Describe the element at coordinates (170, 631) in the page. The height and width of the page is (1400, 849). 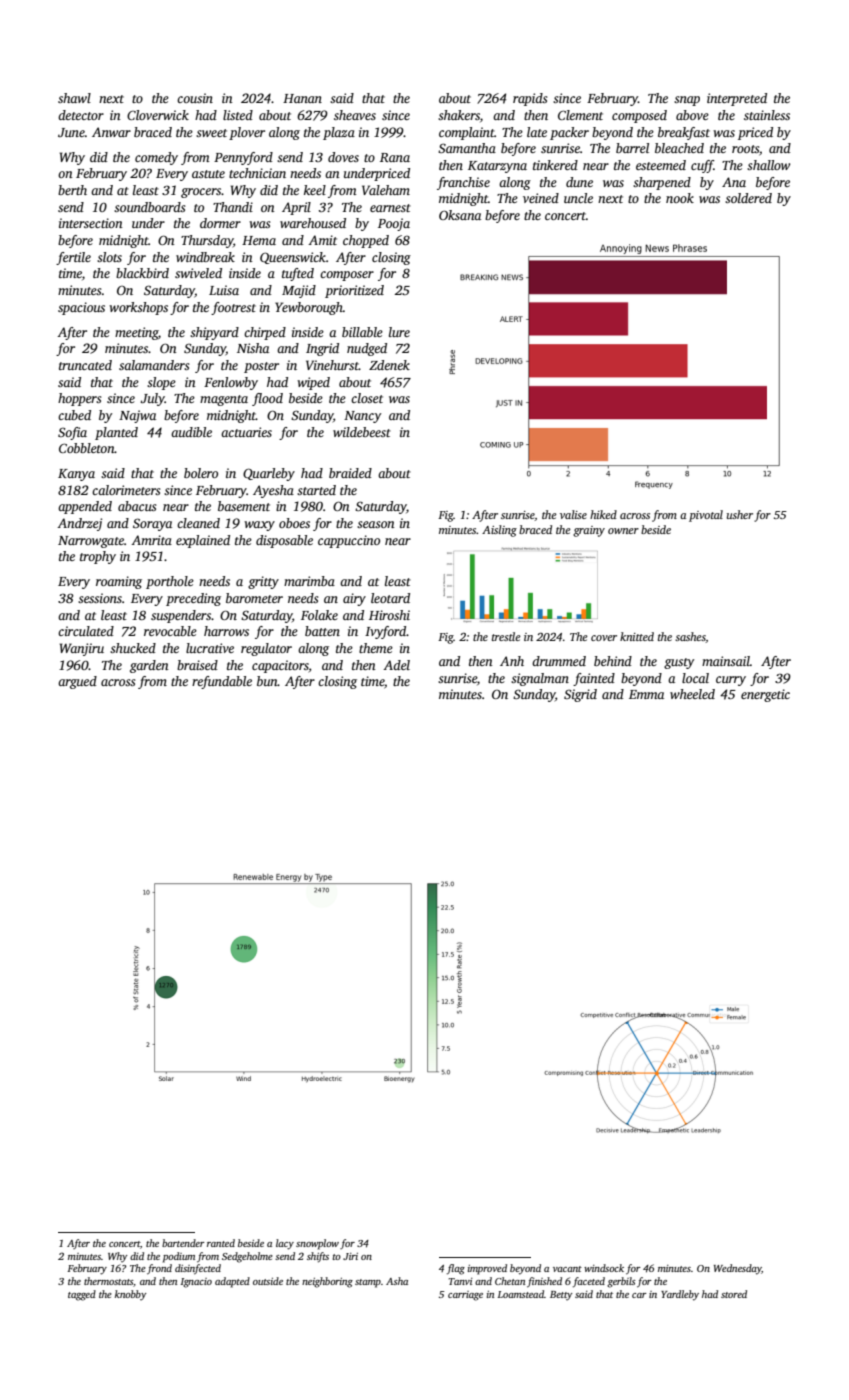
I see `revocable` at that location.
